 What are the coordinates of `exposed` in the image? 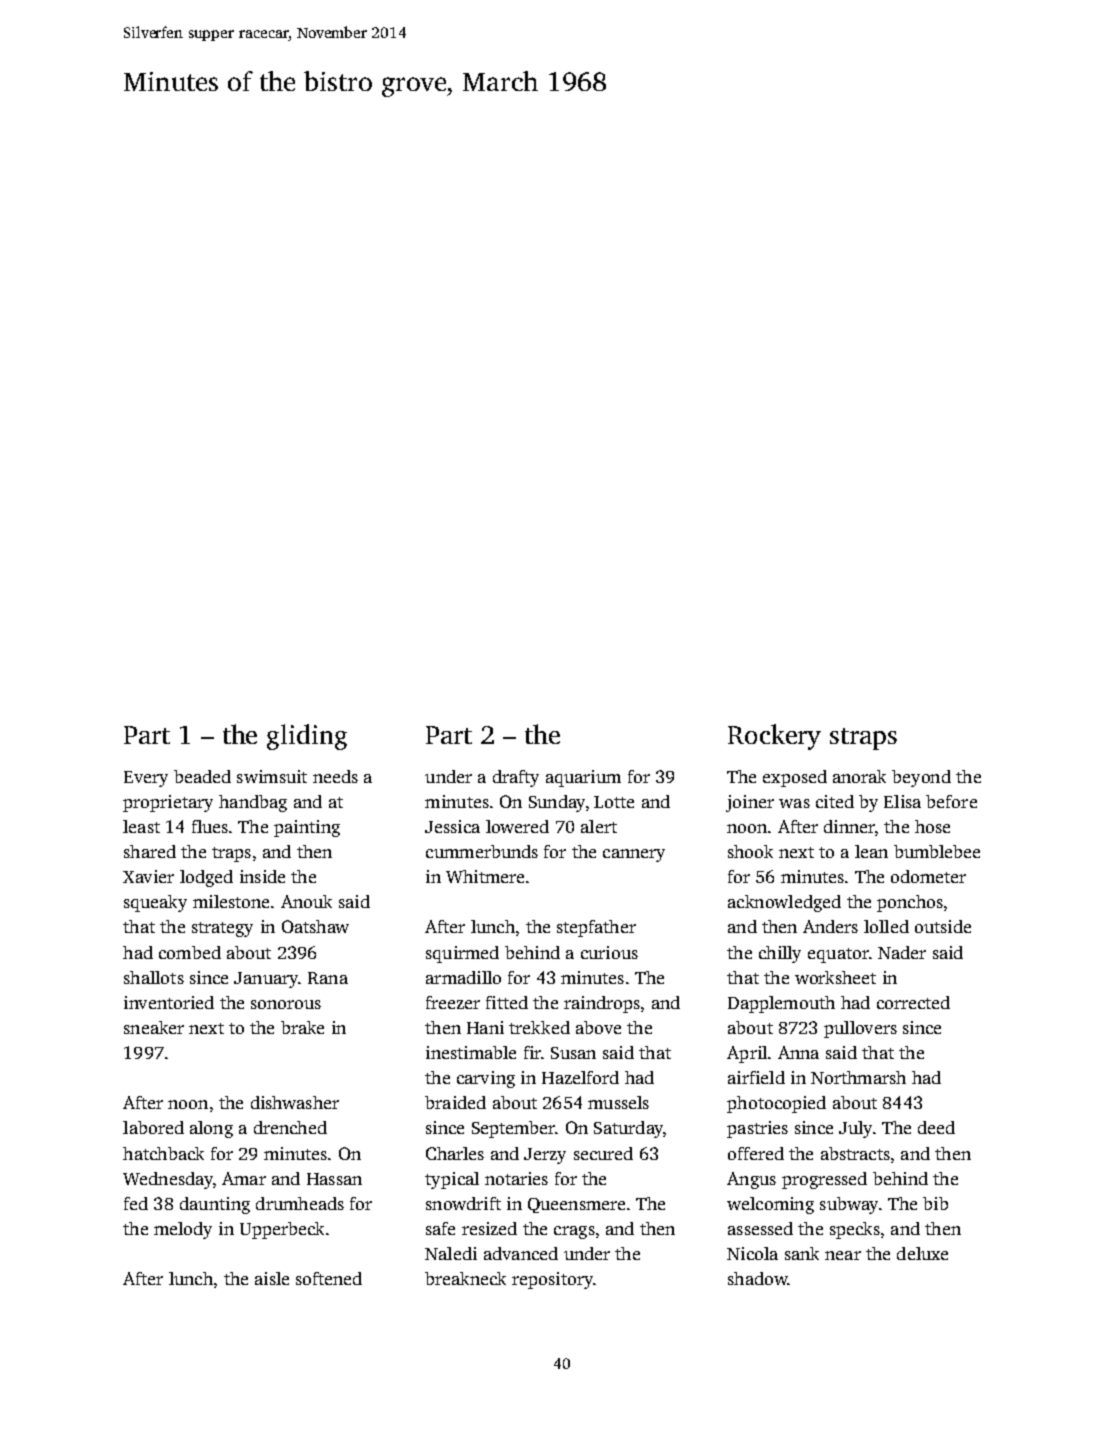 It's located at (795, 778).
